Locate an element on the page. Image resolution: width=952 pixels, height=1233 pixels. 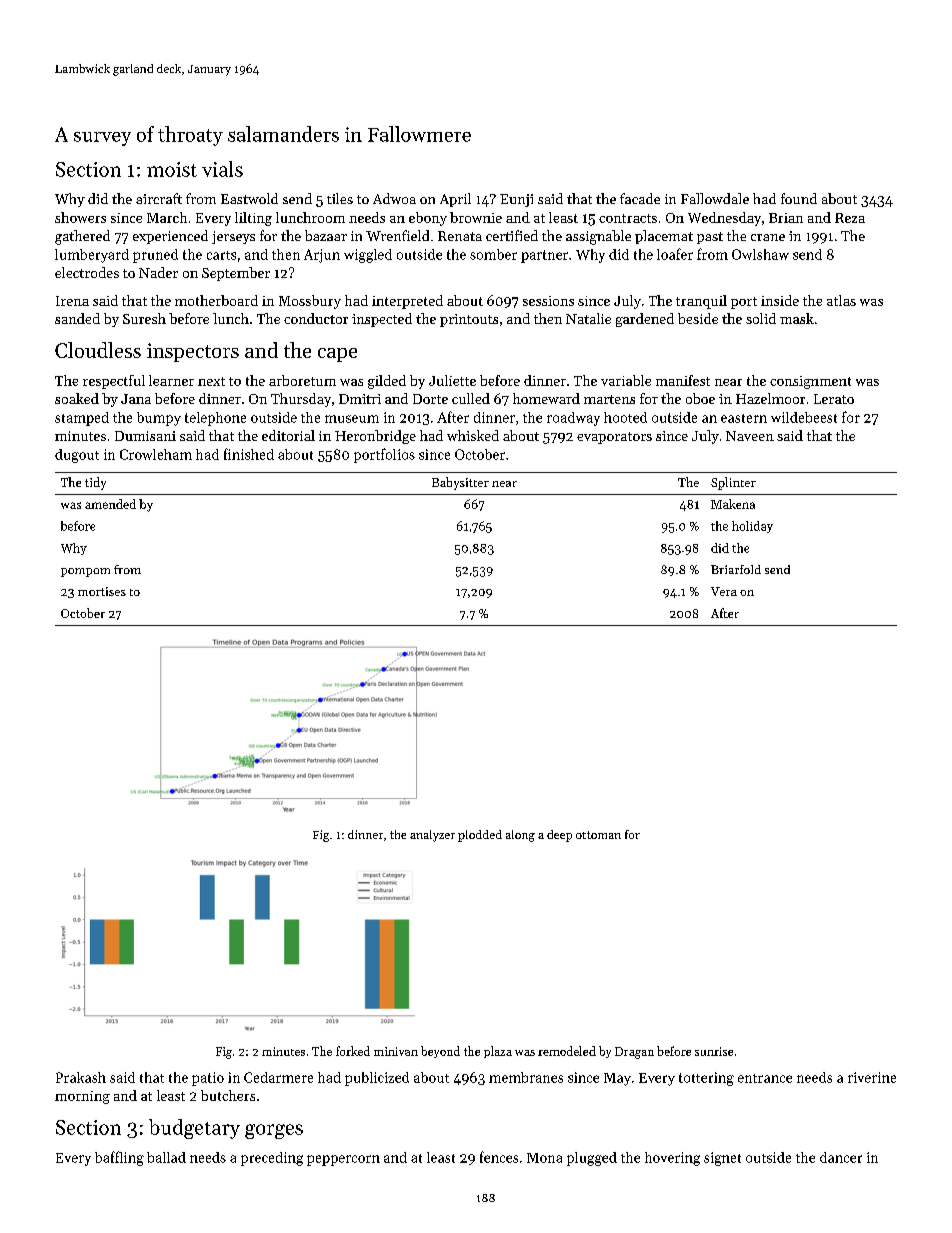
baffling is located at coordinates (119, 1158).
